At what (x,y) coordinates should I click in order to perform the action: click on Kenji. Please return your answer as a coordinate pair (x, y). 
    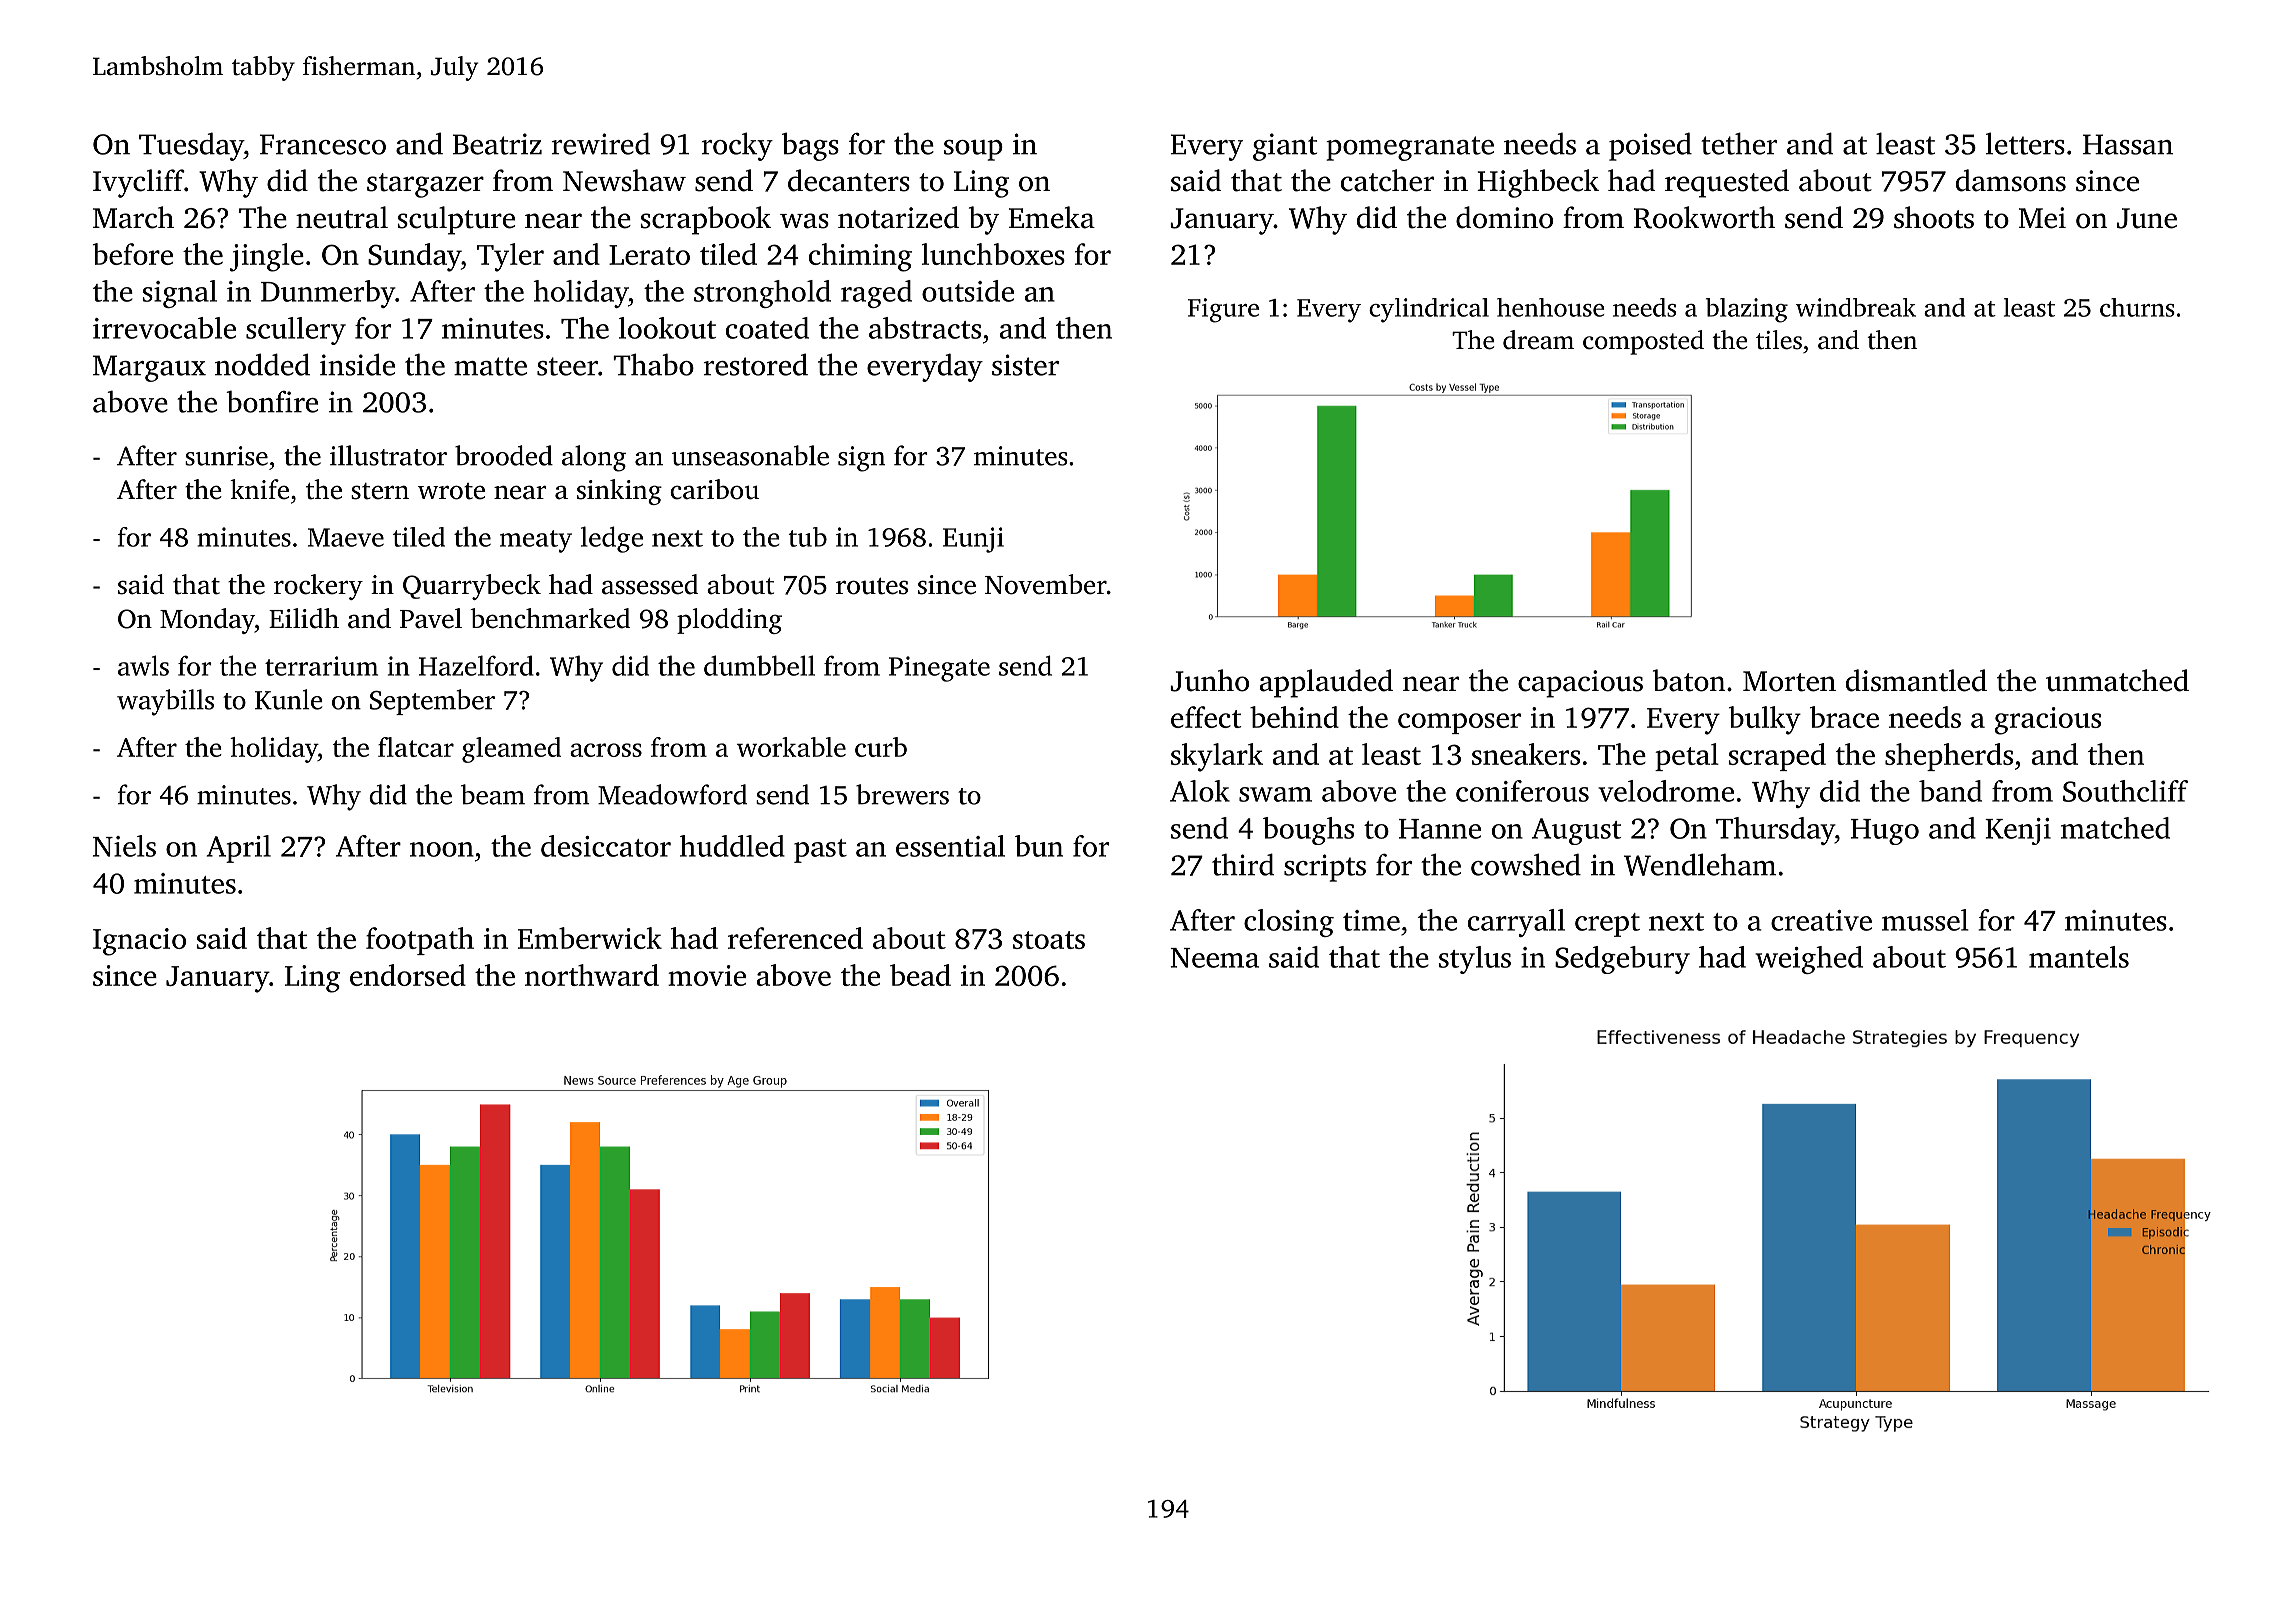
    Looking at the image, I should click on (2018, 831).
